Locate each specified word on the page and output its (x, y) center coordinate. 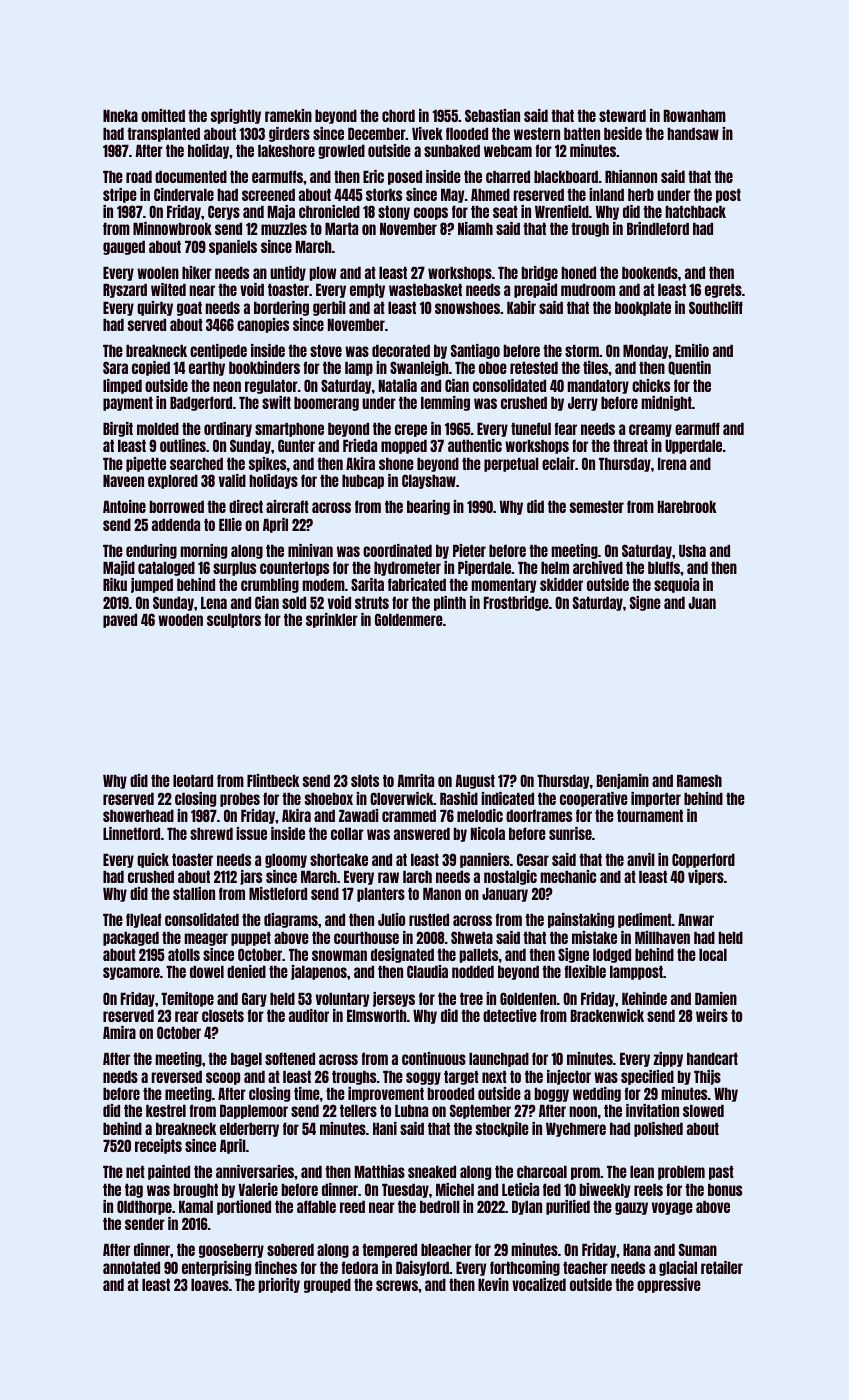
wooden (180, 620)
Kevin (493, 1284)
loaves (210, 1285)
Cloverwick (402, 798)
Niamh (475, 228)
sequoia (676, 585)
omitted (163, 115)
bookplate (643, 309)
